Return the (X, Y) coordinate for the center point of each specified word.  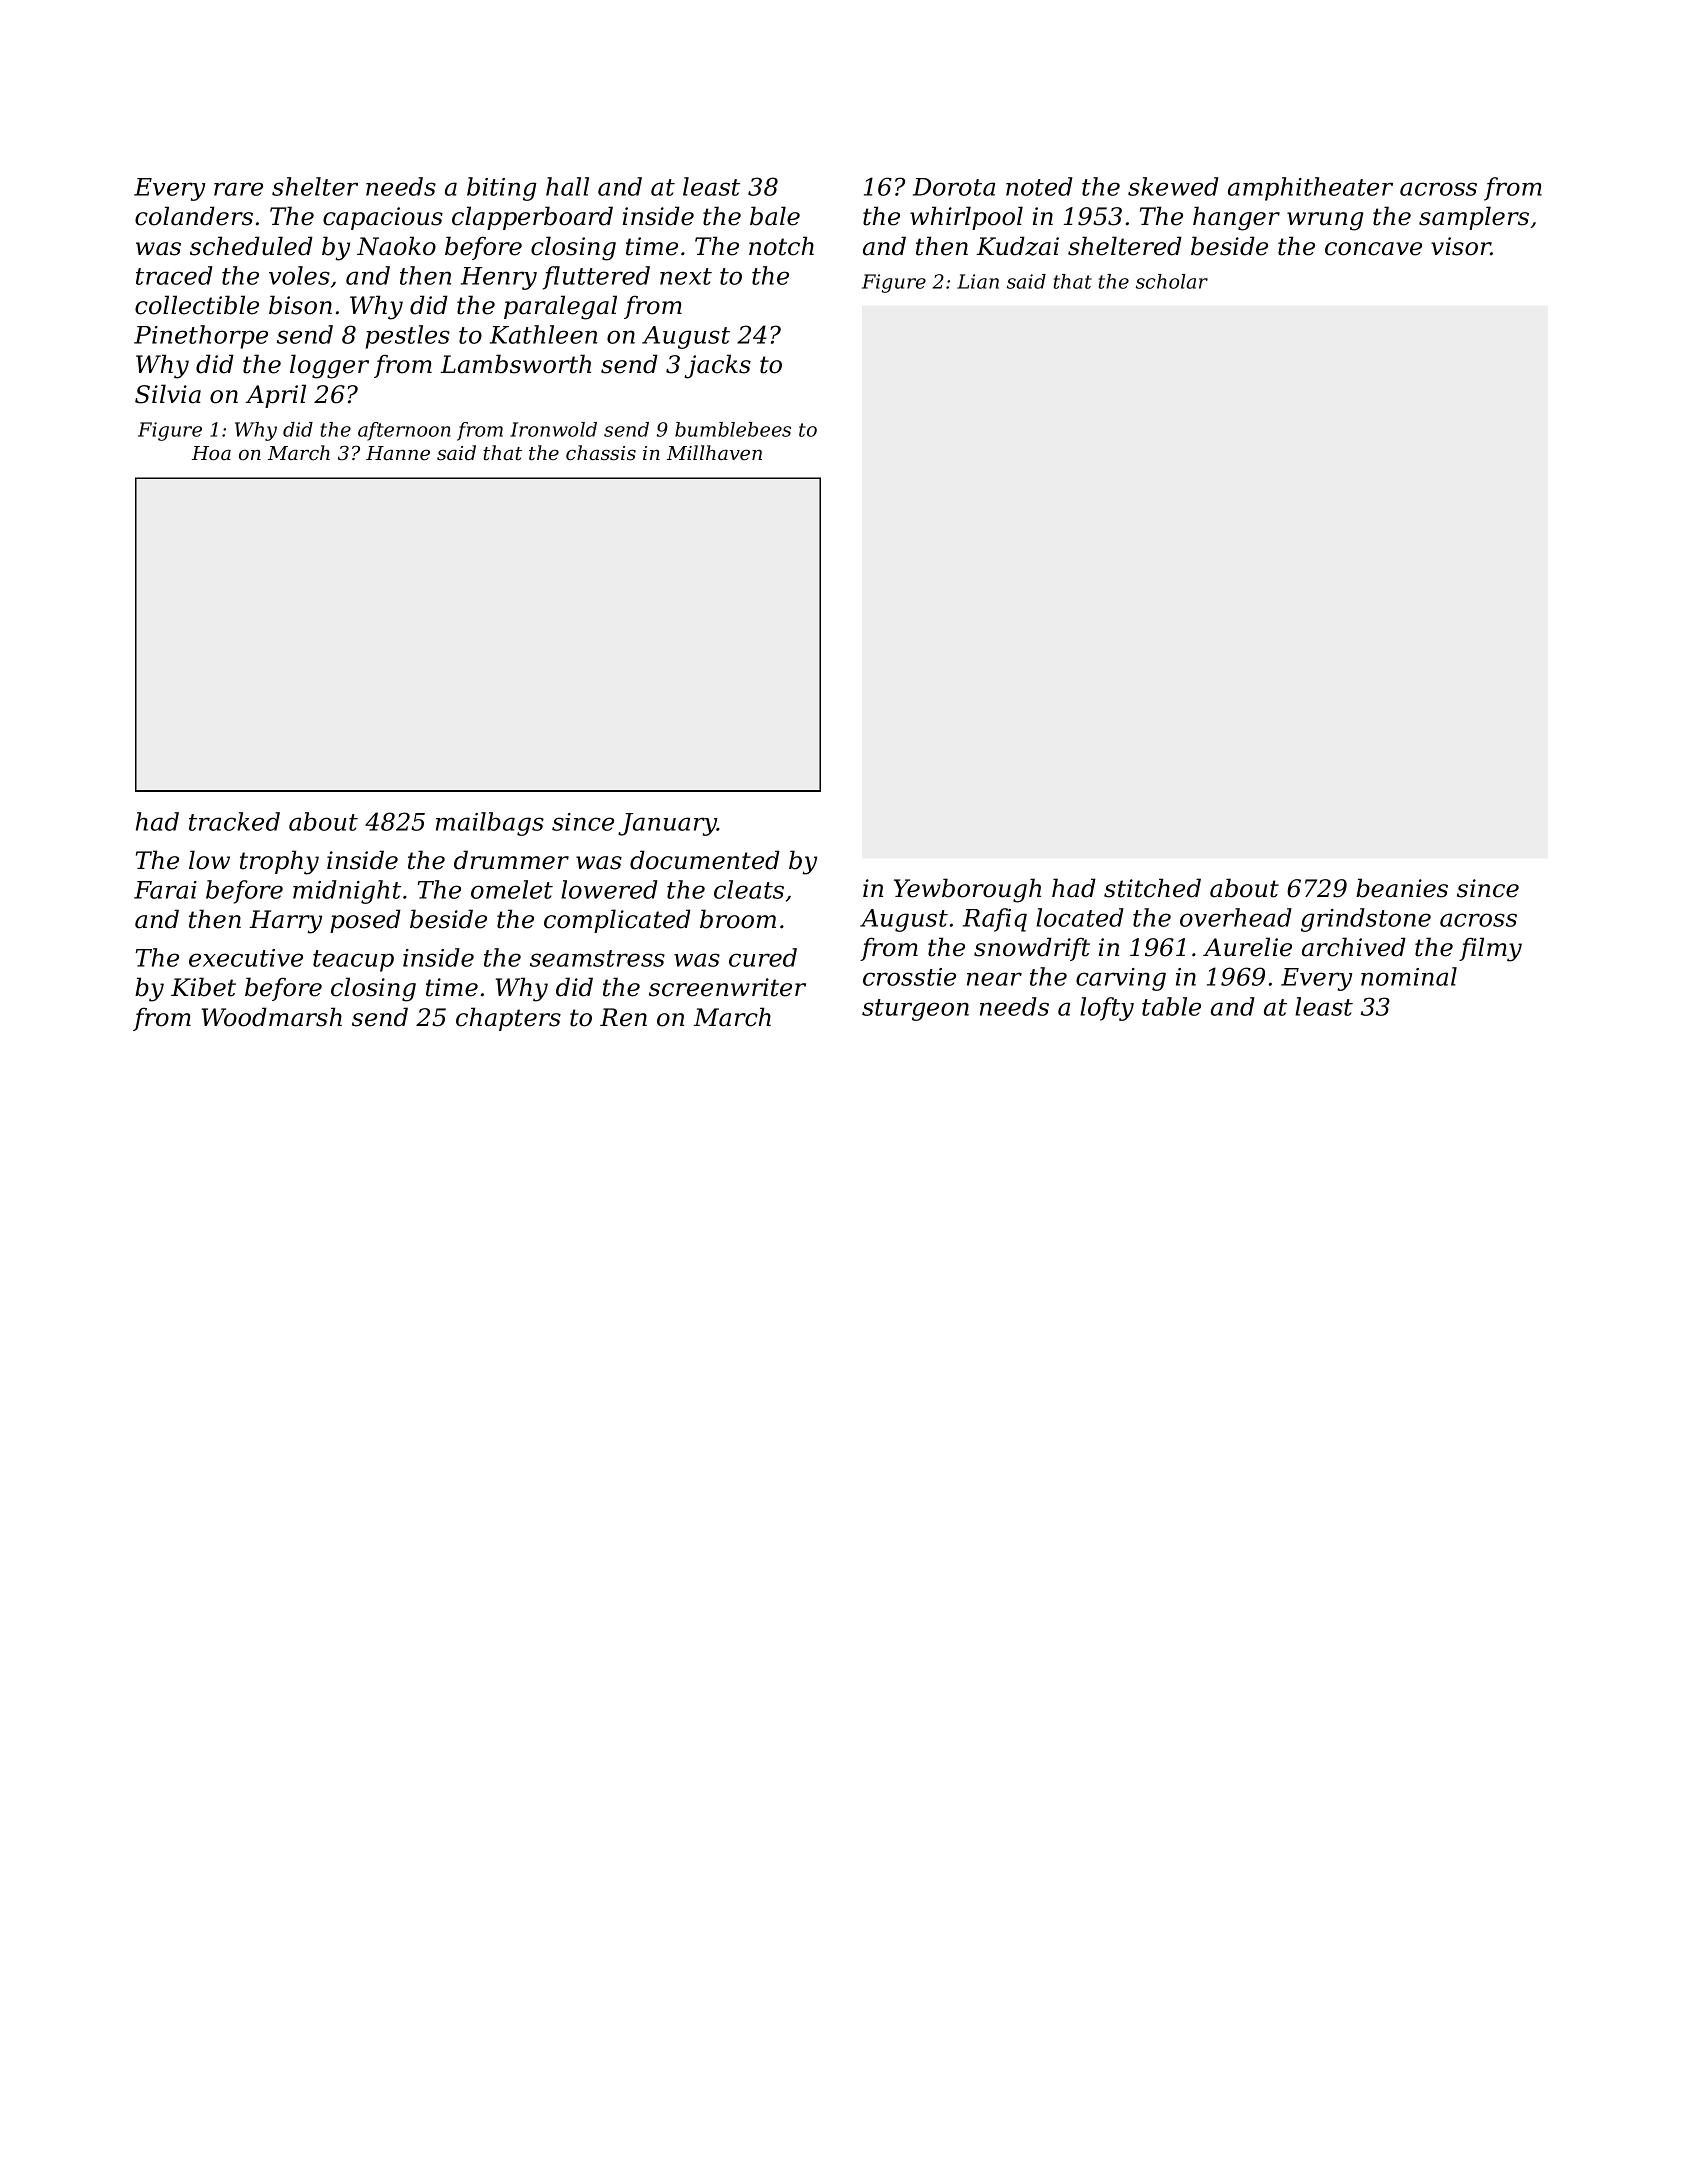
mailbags (490, 824)
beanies (1402, 888)
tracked (234, 821)
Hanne (398, 453)
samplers (1474, 218)
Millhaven (714, 453)
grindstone (1366, 920)
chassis (601, 453)
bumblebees (733, 429)
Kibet (203, 987)
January (667, 824)
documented (705, 860)
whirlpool (966, 218)
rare (238, 189)
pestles (407, 337)
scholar (1172, 281)
